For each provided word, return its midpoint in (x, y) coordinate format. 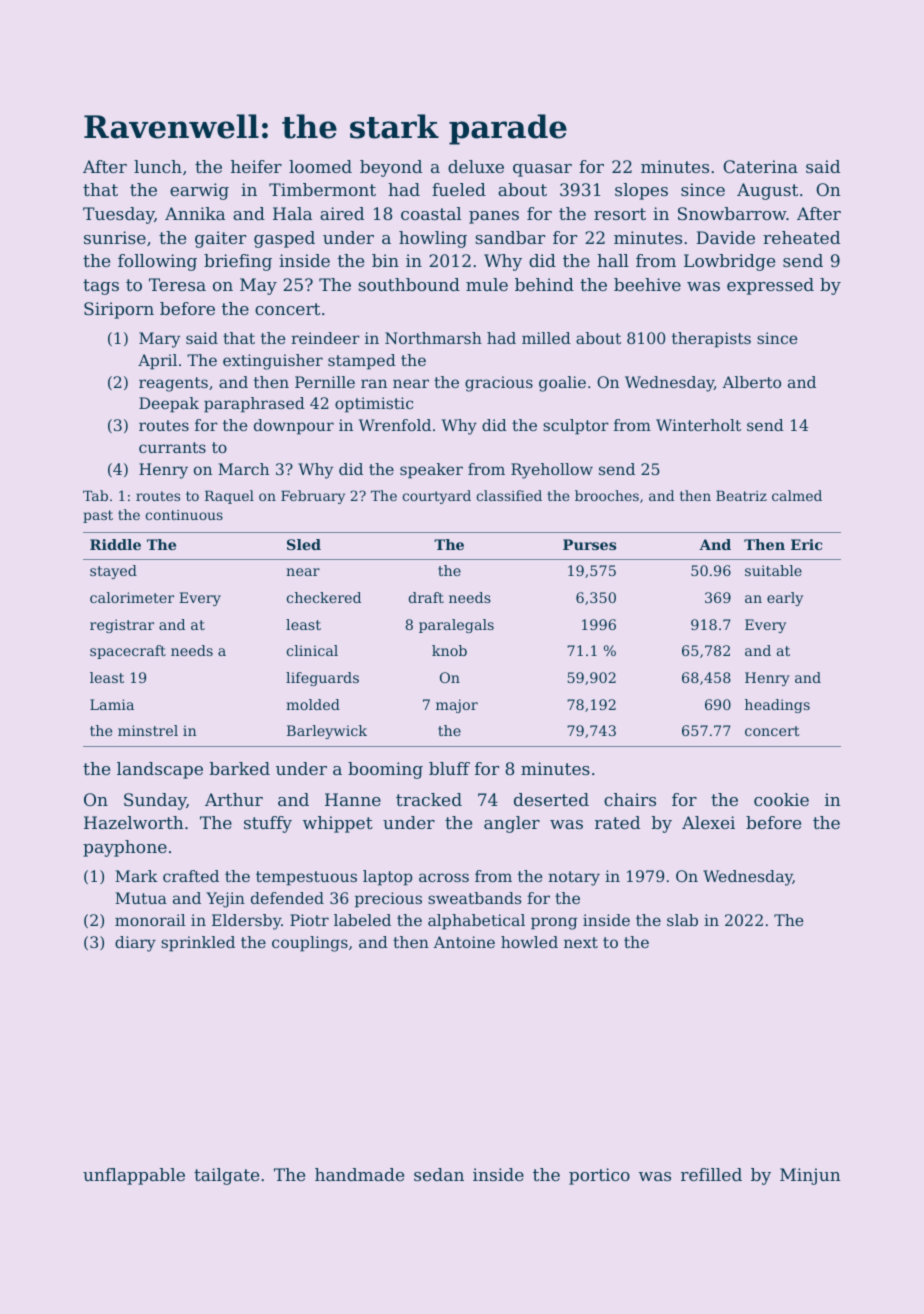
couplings (310, 944)
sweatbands (474, 898)
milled (546, 338)
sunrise (115, 237)
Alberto (751, 382)
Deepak (169, 405)
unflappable (134, 1176)
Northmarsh (433, 338)
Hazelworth (134, 822)
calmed (797, 495)
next (581, 942)
